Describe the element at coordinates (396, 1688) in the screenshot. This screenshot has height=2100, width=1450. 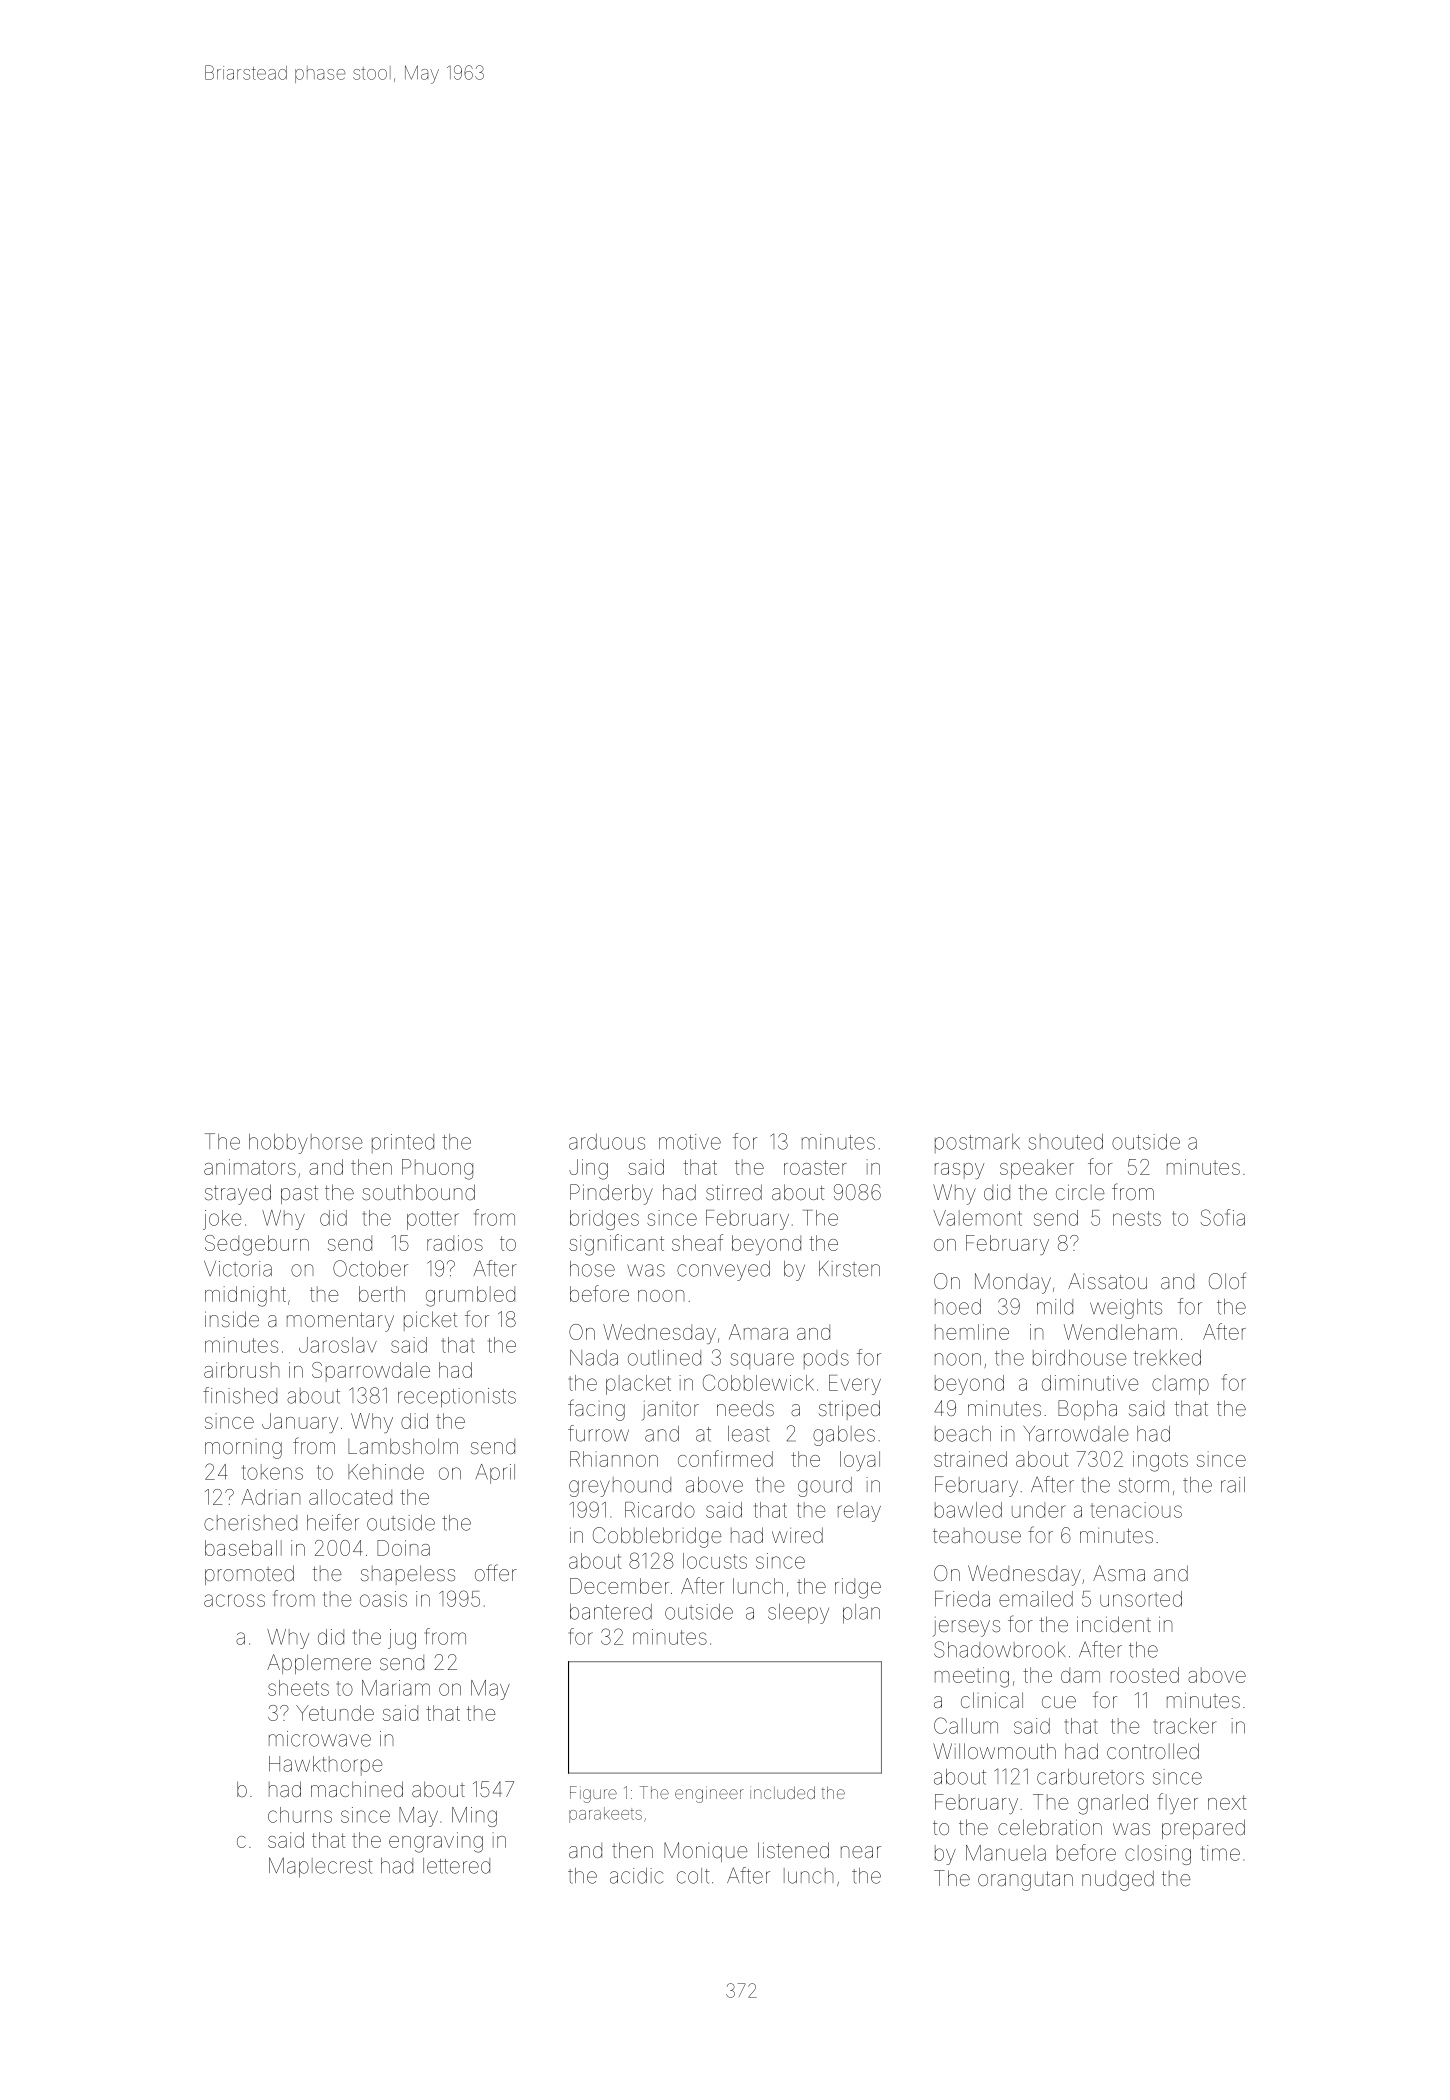
I see `Mariam` at that location.
